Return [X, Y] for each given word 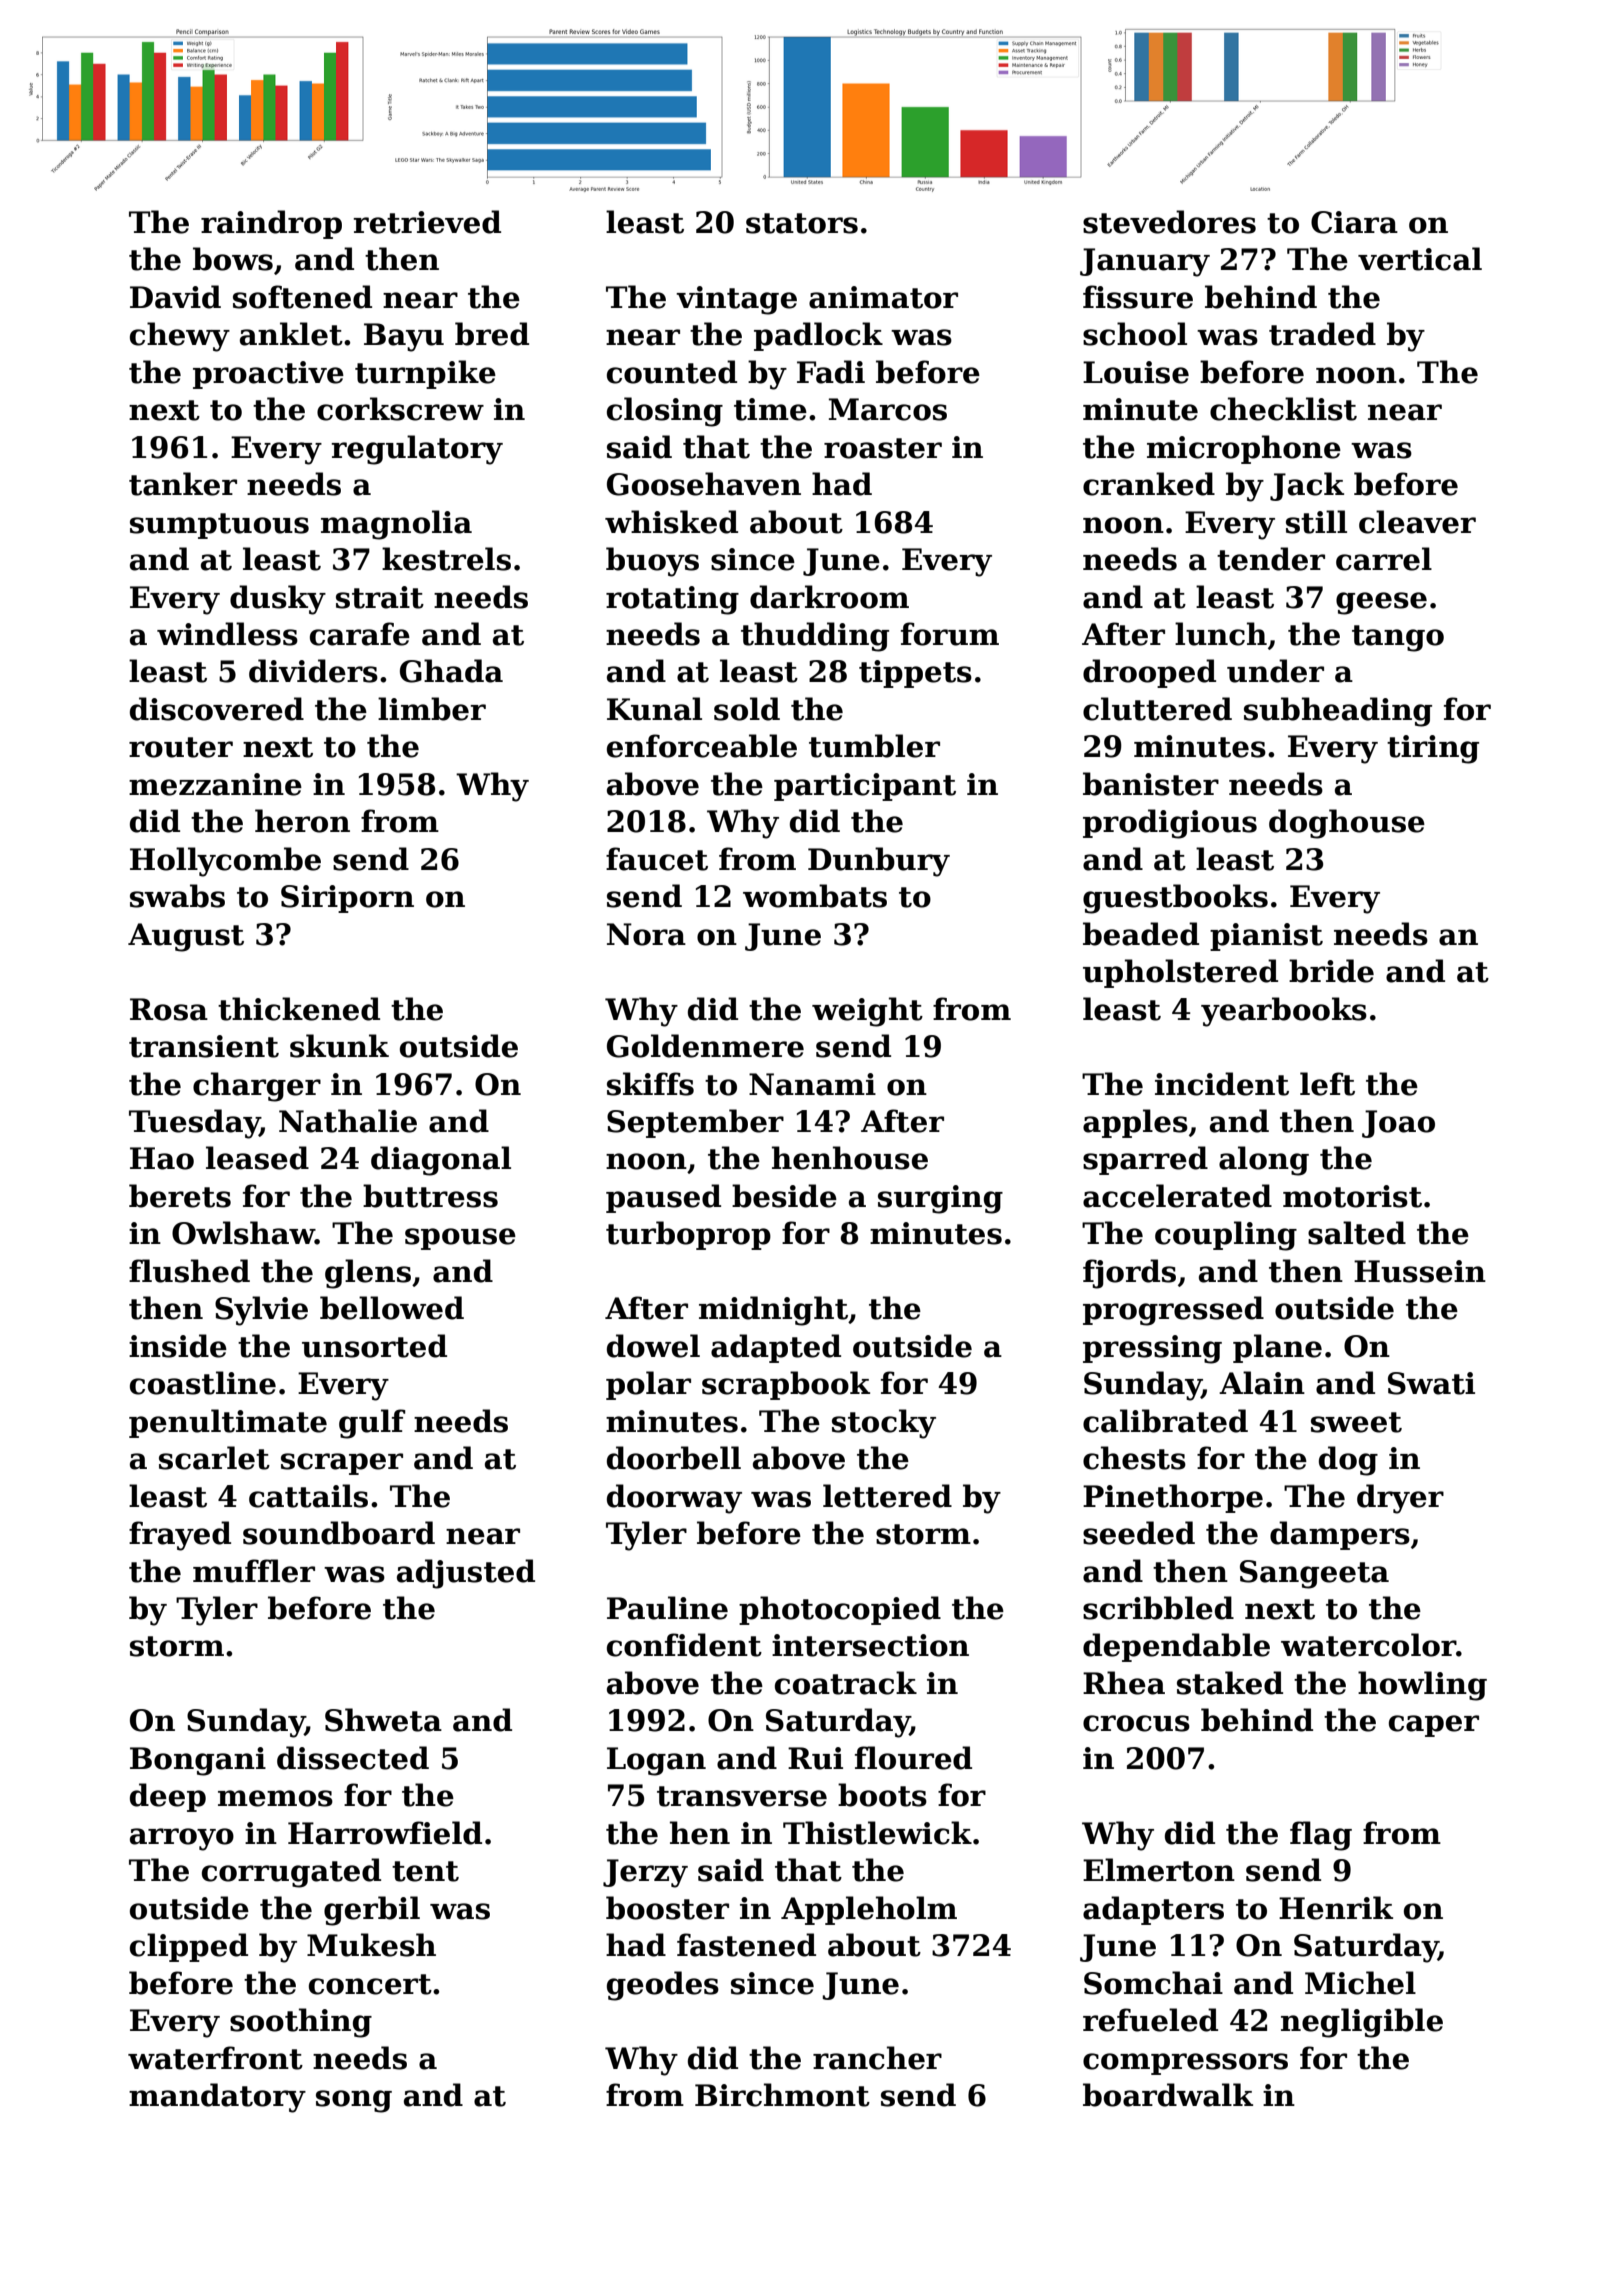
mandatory [217, 2098]
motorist [1352, 1196]
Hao [162, 1158]
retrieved [427, 222]
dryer [1400, 1499]
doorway [674, 1499]
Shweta [383, 1720]
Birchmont [782, 2095]
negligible [1362, 2023]
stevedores [1169, 222]
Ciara [1354, 222]
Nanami [812, 1084]
